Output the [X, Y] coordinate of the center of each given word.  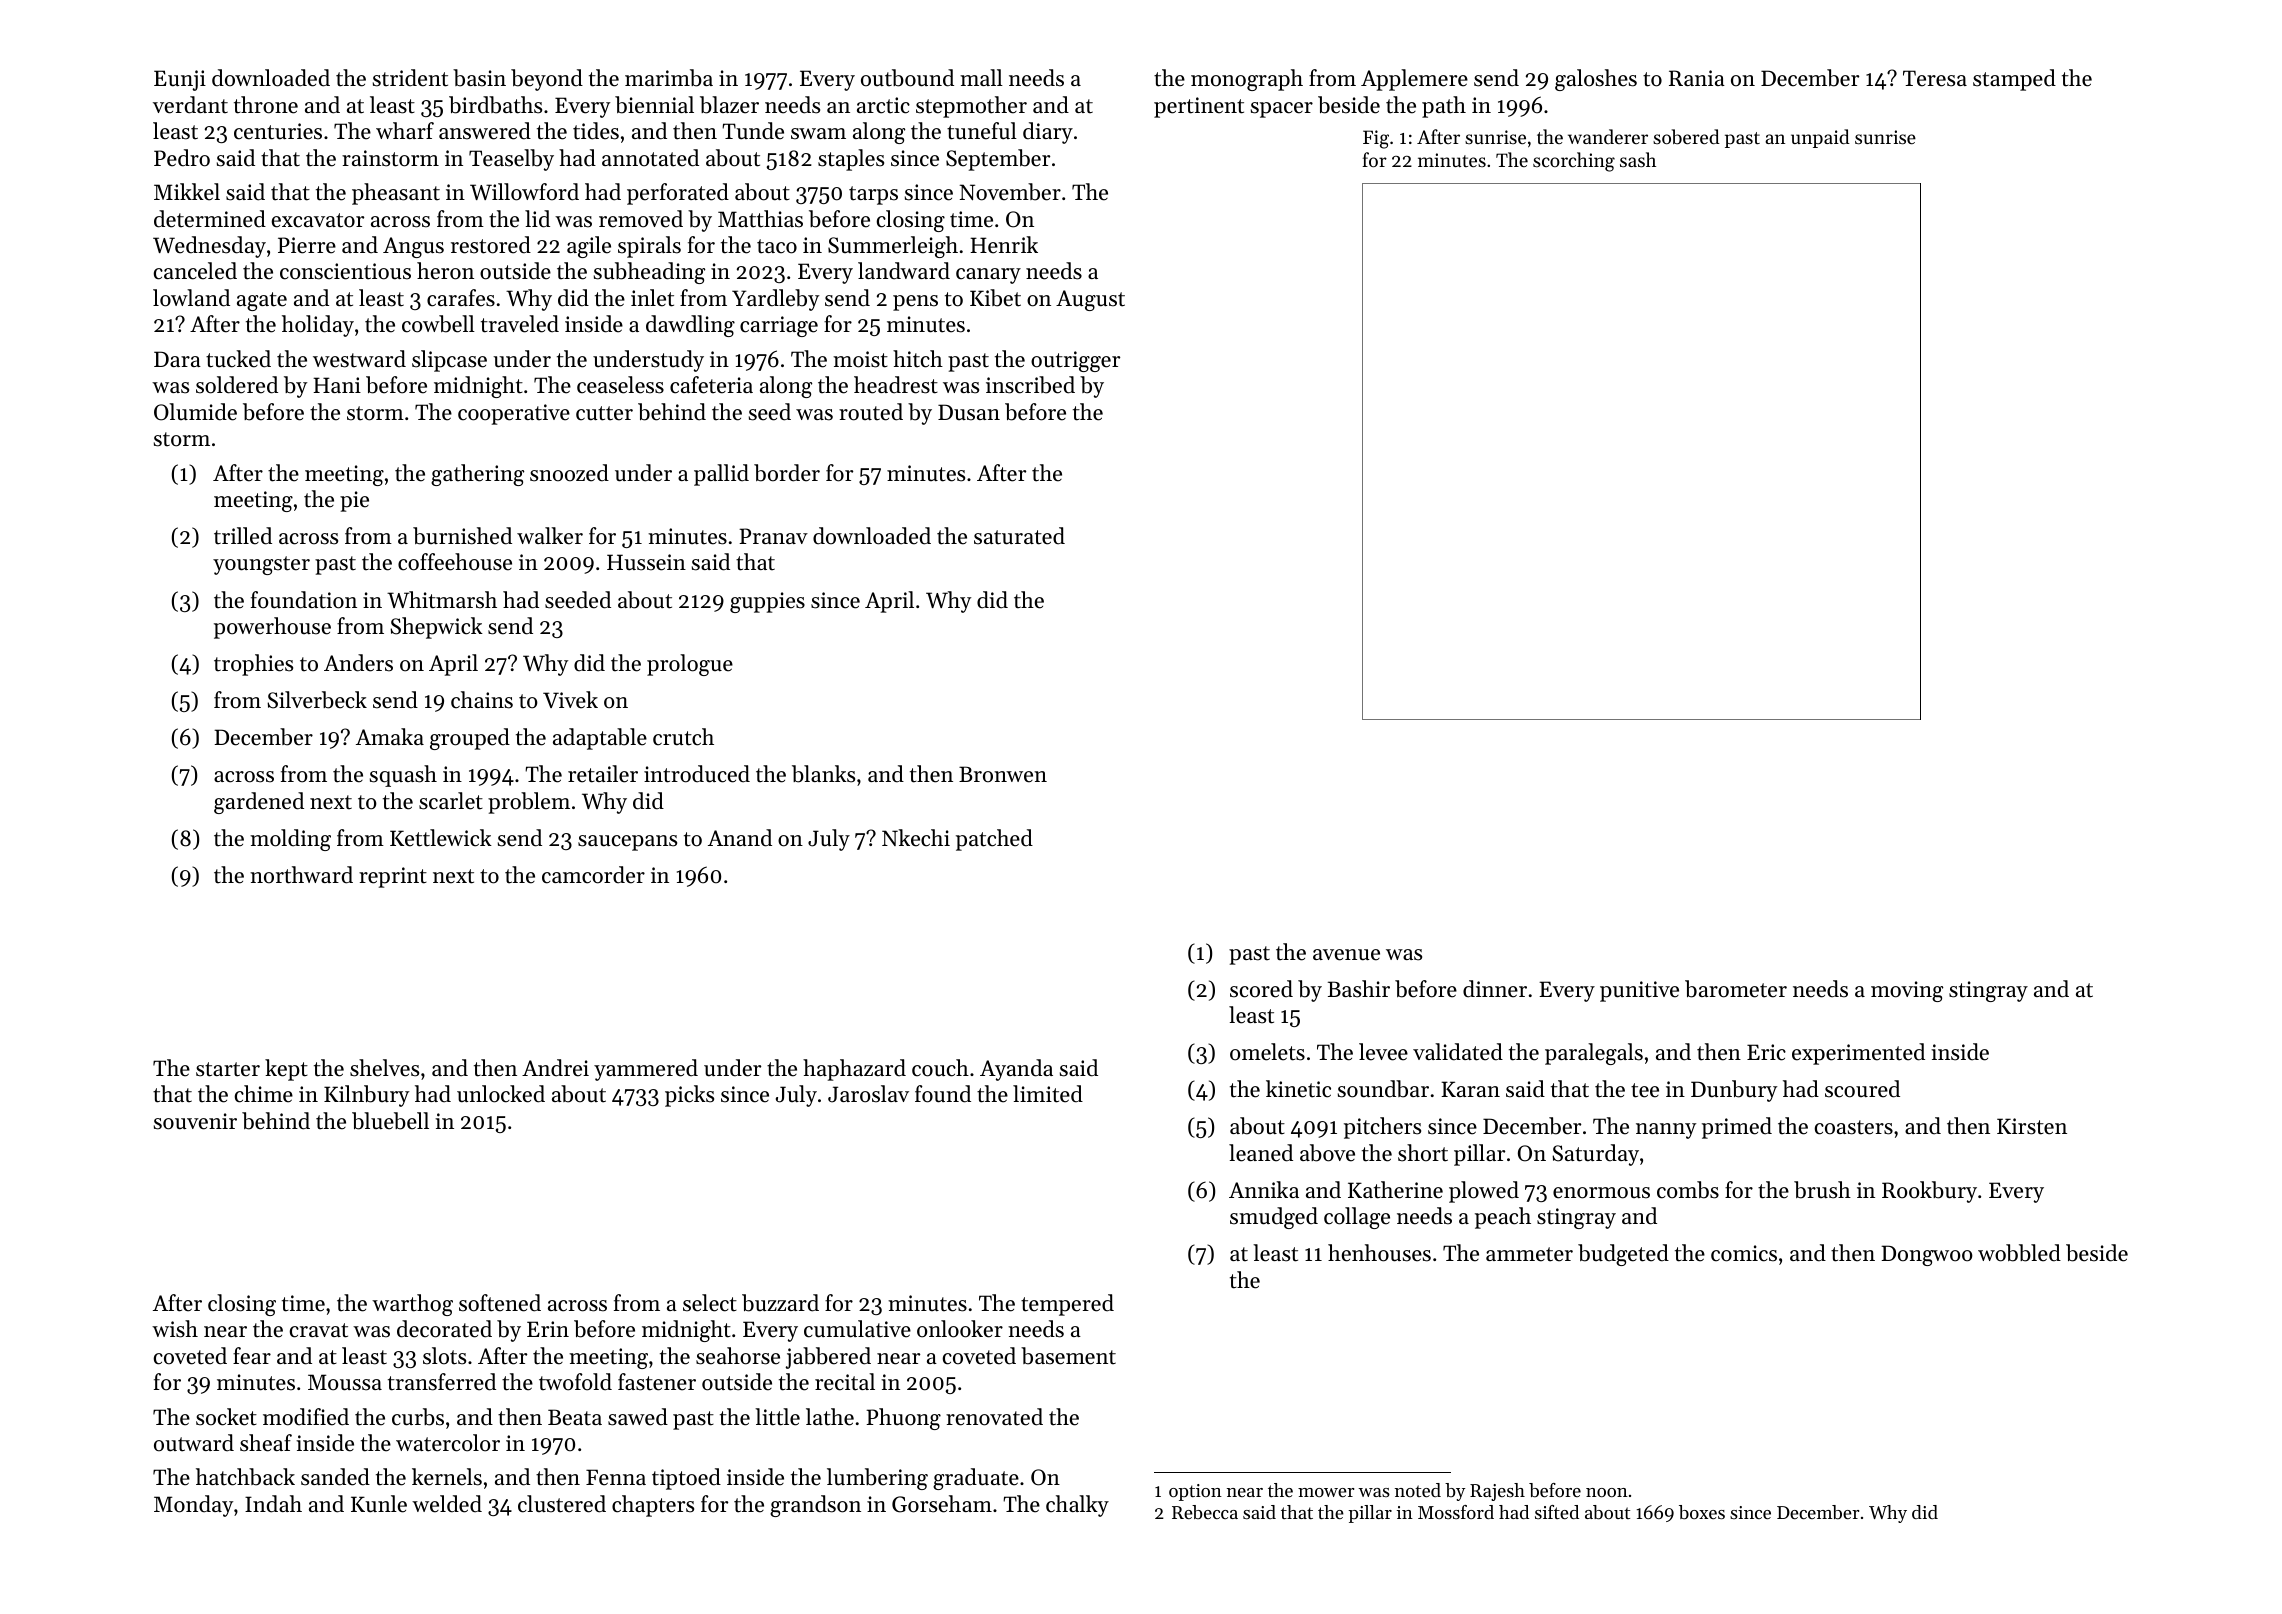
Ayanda [1016, 1070]
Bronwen [1003, 774]
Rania [1697, 78]
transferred [442, 1382]
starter [228, 1069]
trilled [243, 536]
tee [1645, 1090]
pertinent [1199, 107]
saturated [1019, 536]
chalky [1077, 1506]
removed [641, 219]
